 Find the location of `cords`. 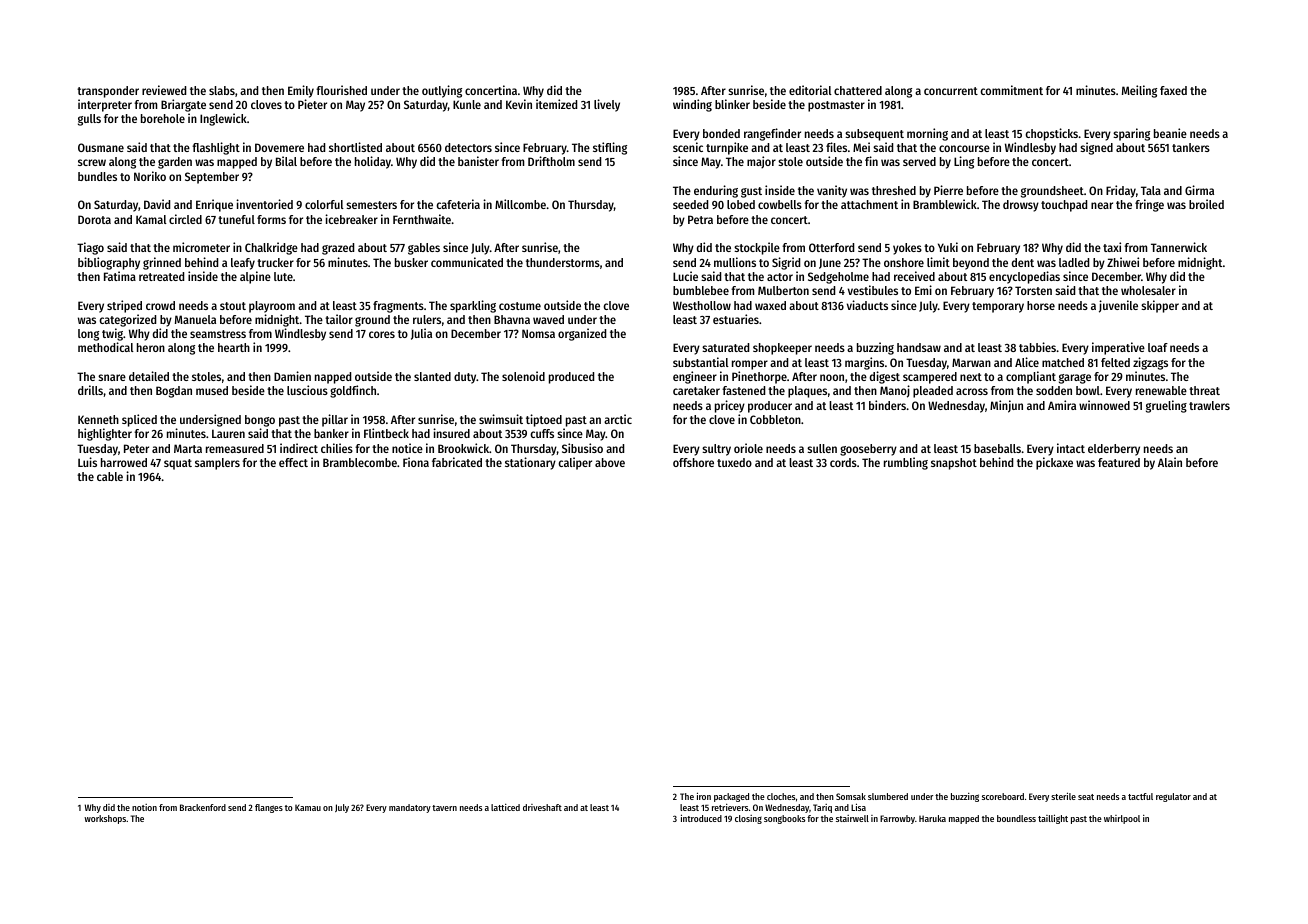

cords is located at coordinates (843, 462).
